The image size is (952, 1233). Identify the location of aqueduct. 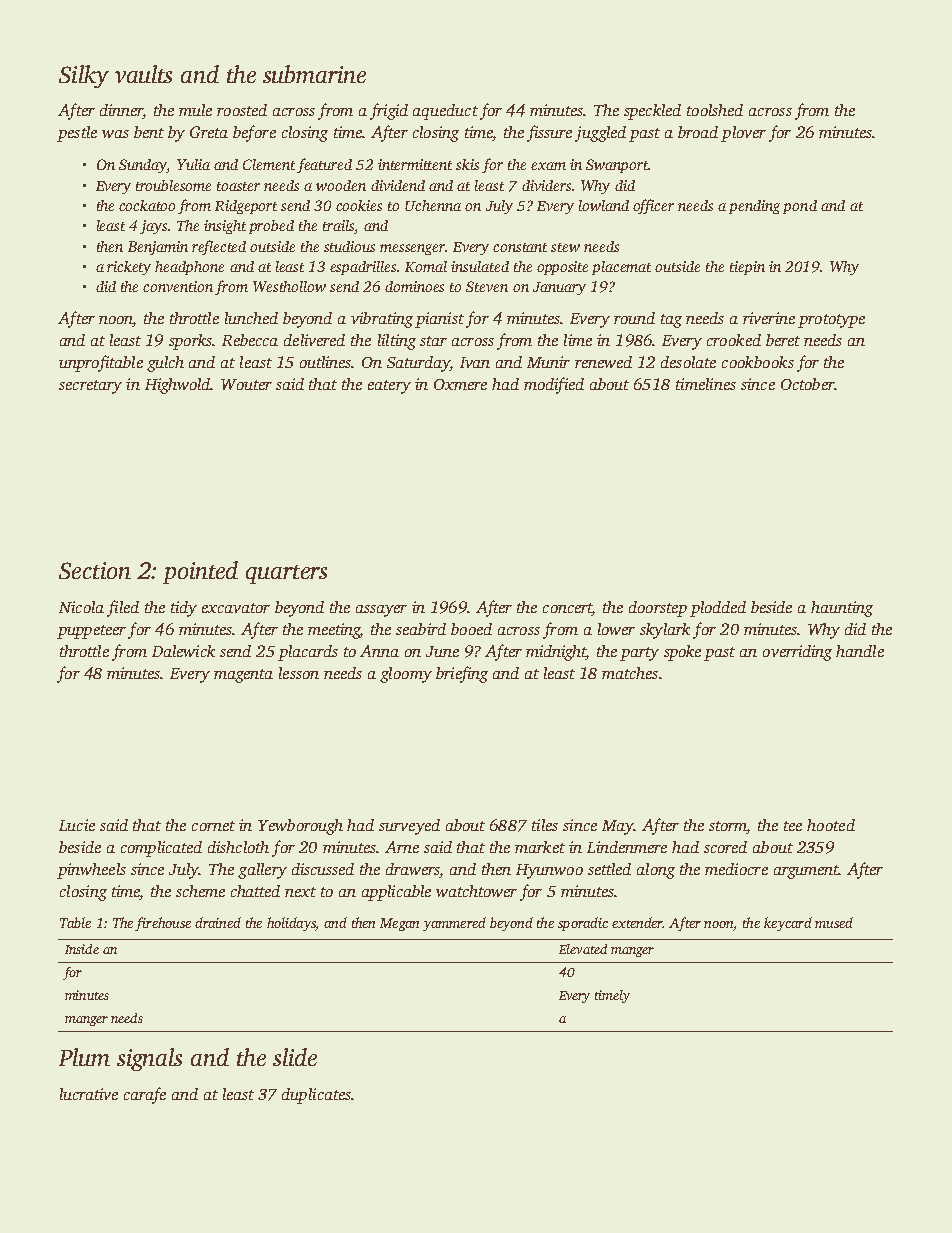
(445, 112).
